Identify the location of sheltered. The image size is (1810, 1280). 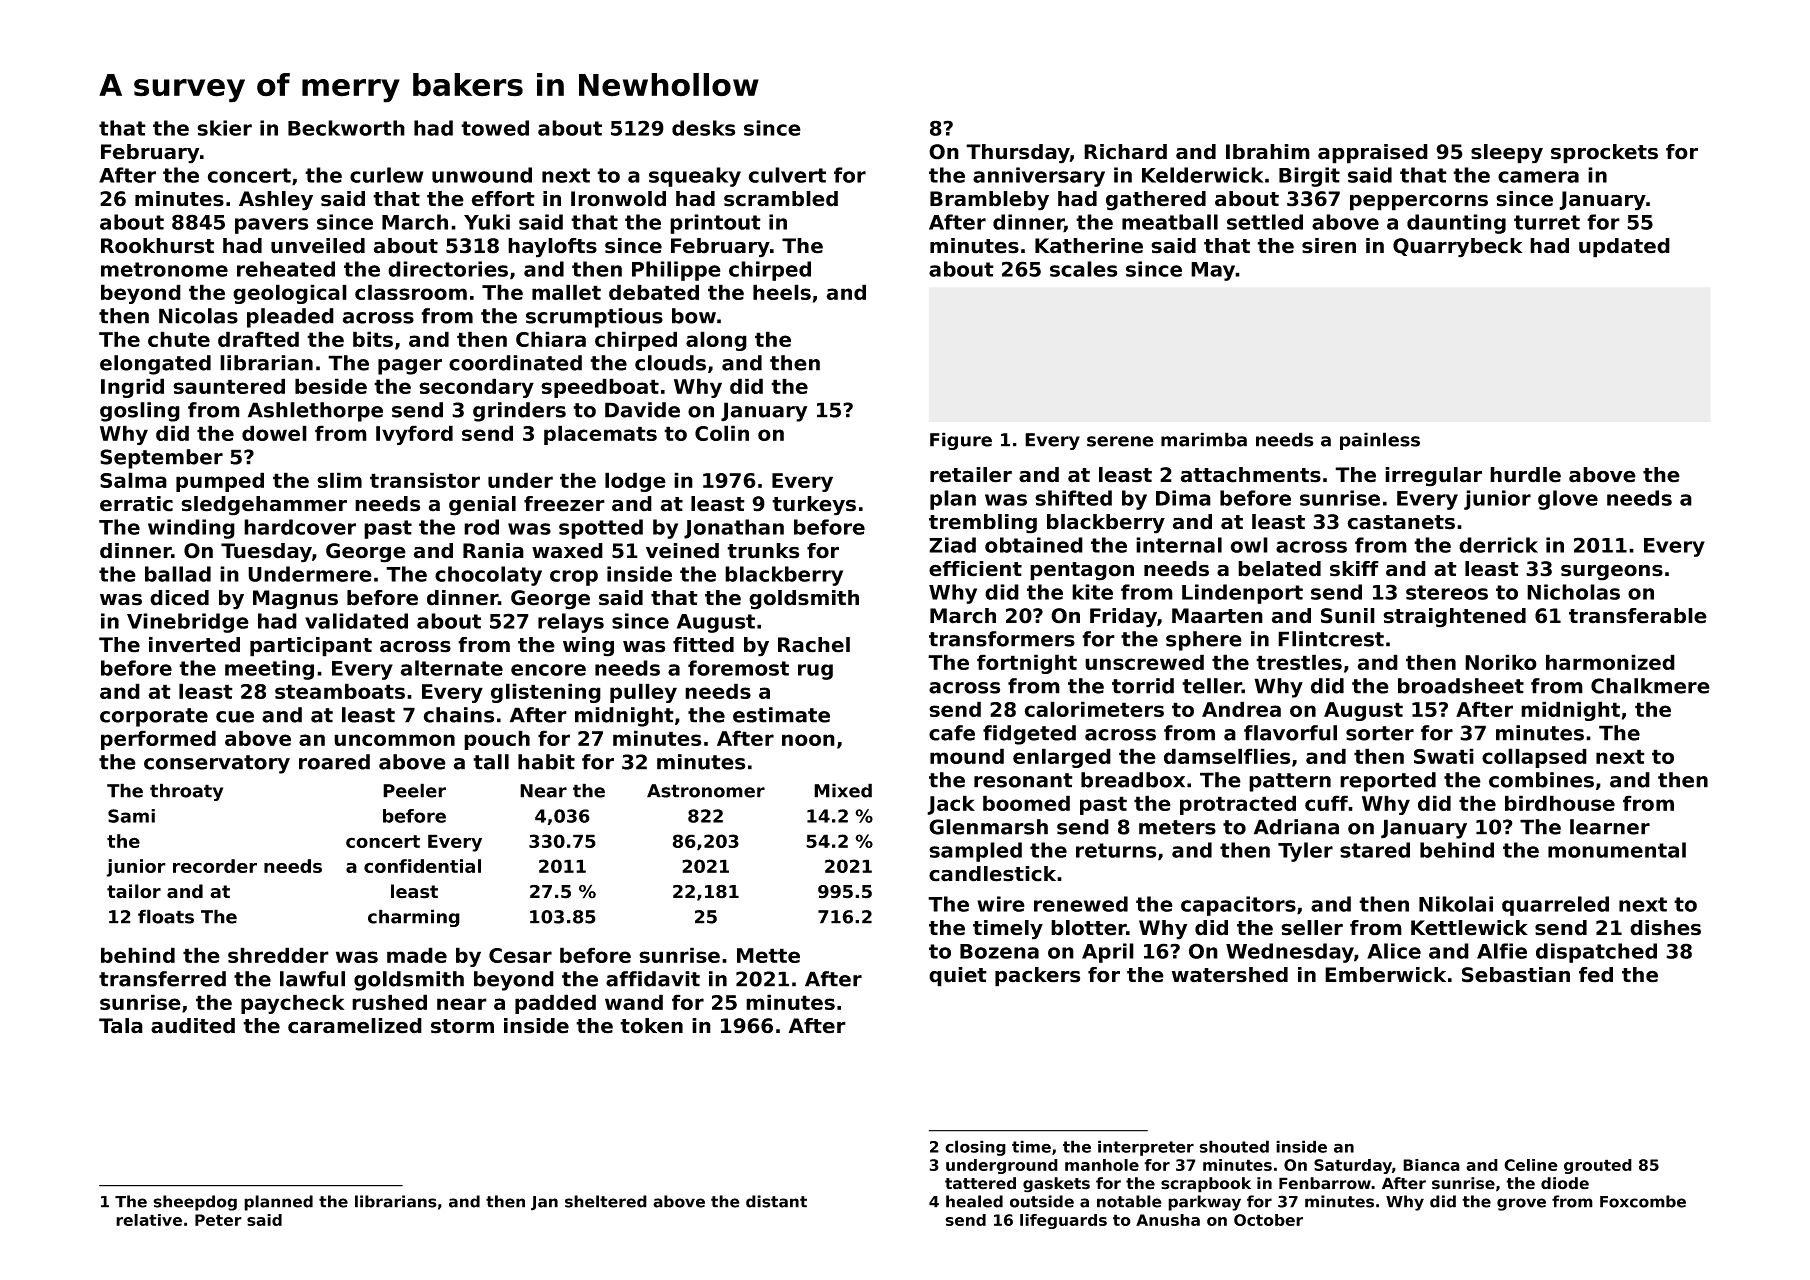
(606, 1201).
